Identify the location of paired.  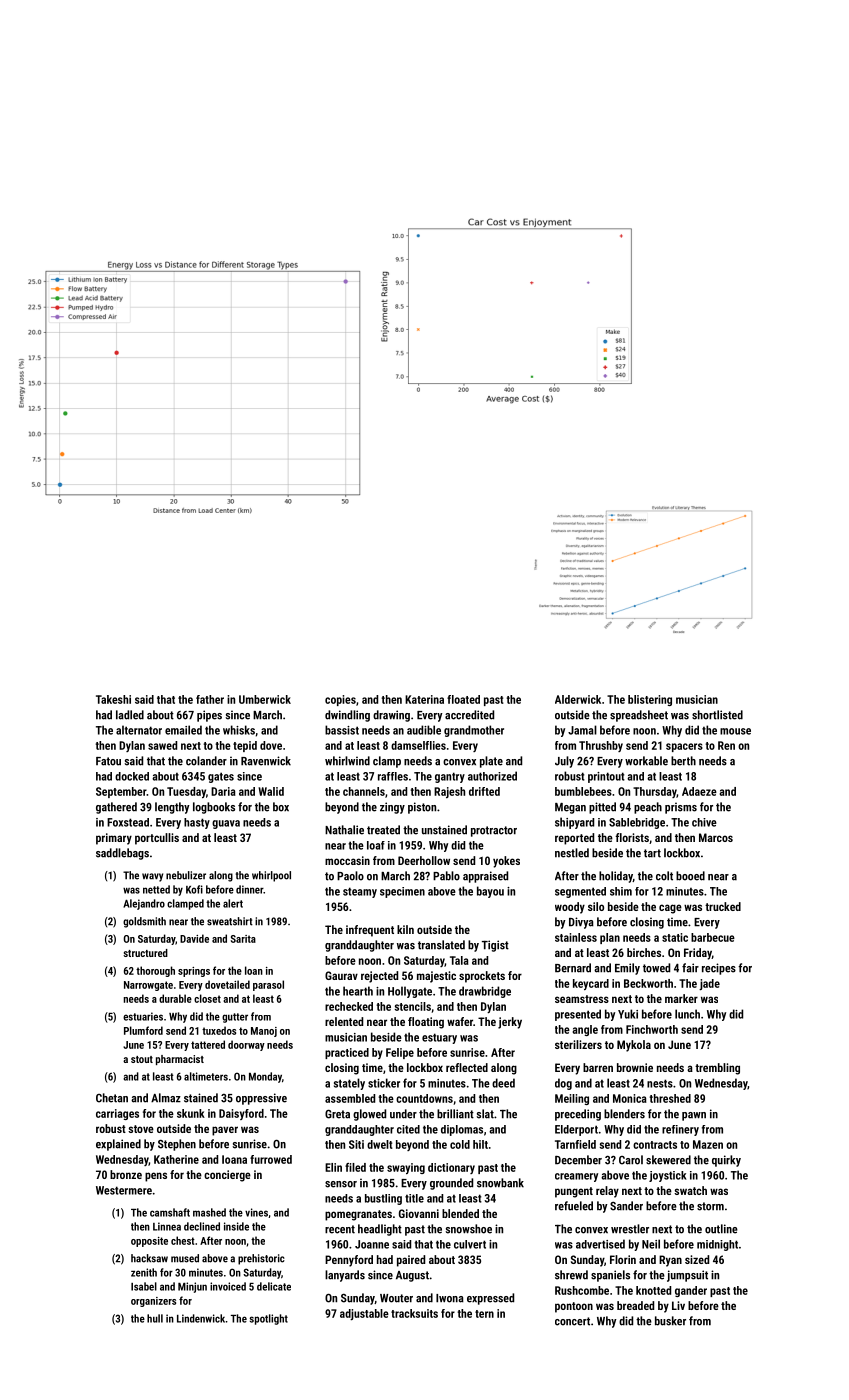
(411, 1261).
